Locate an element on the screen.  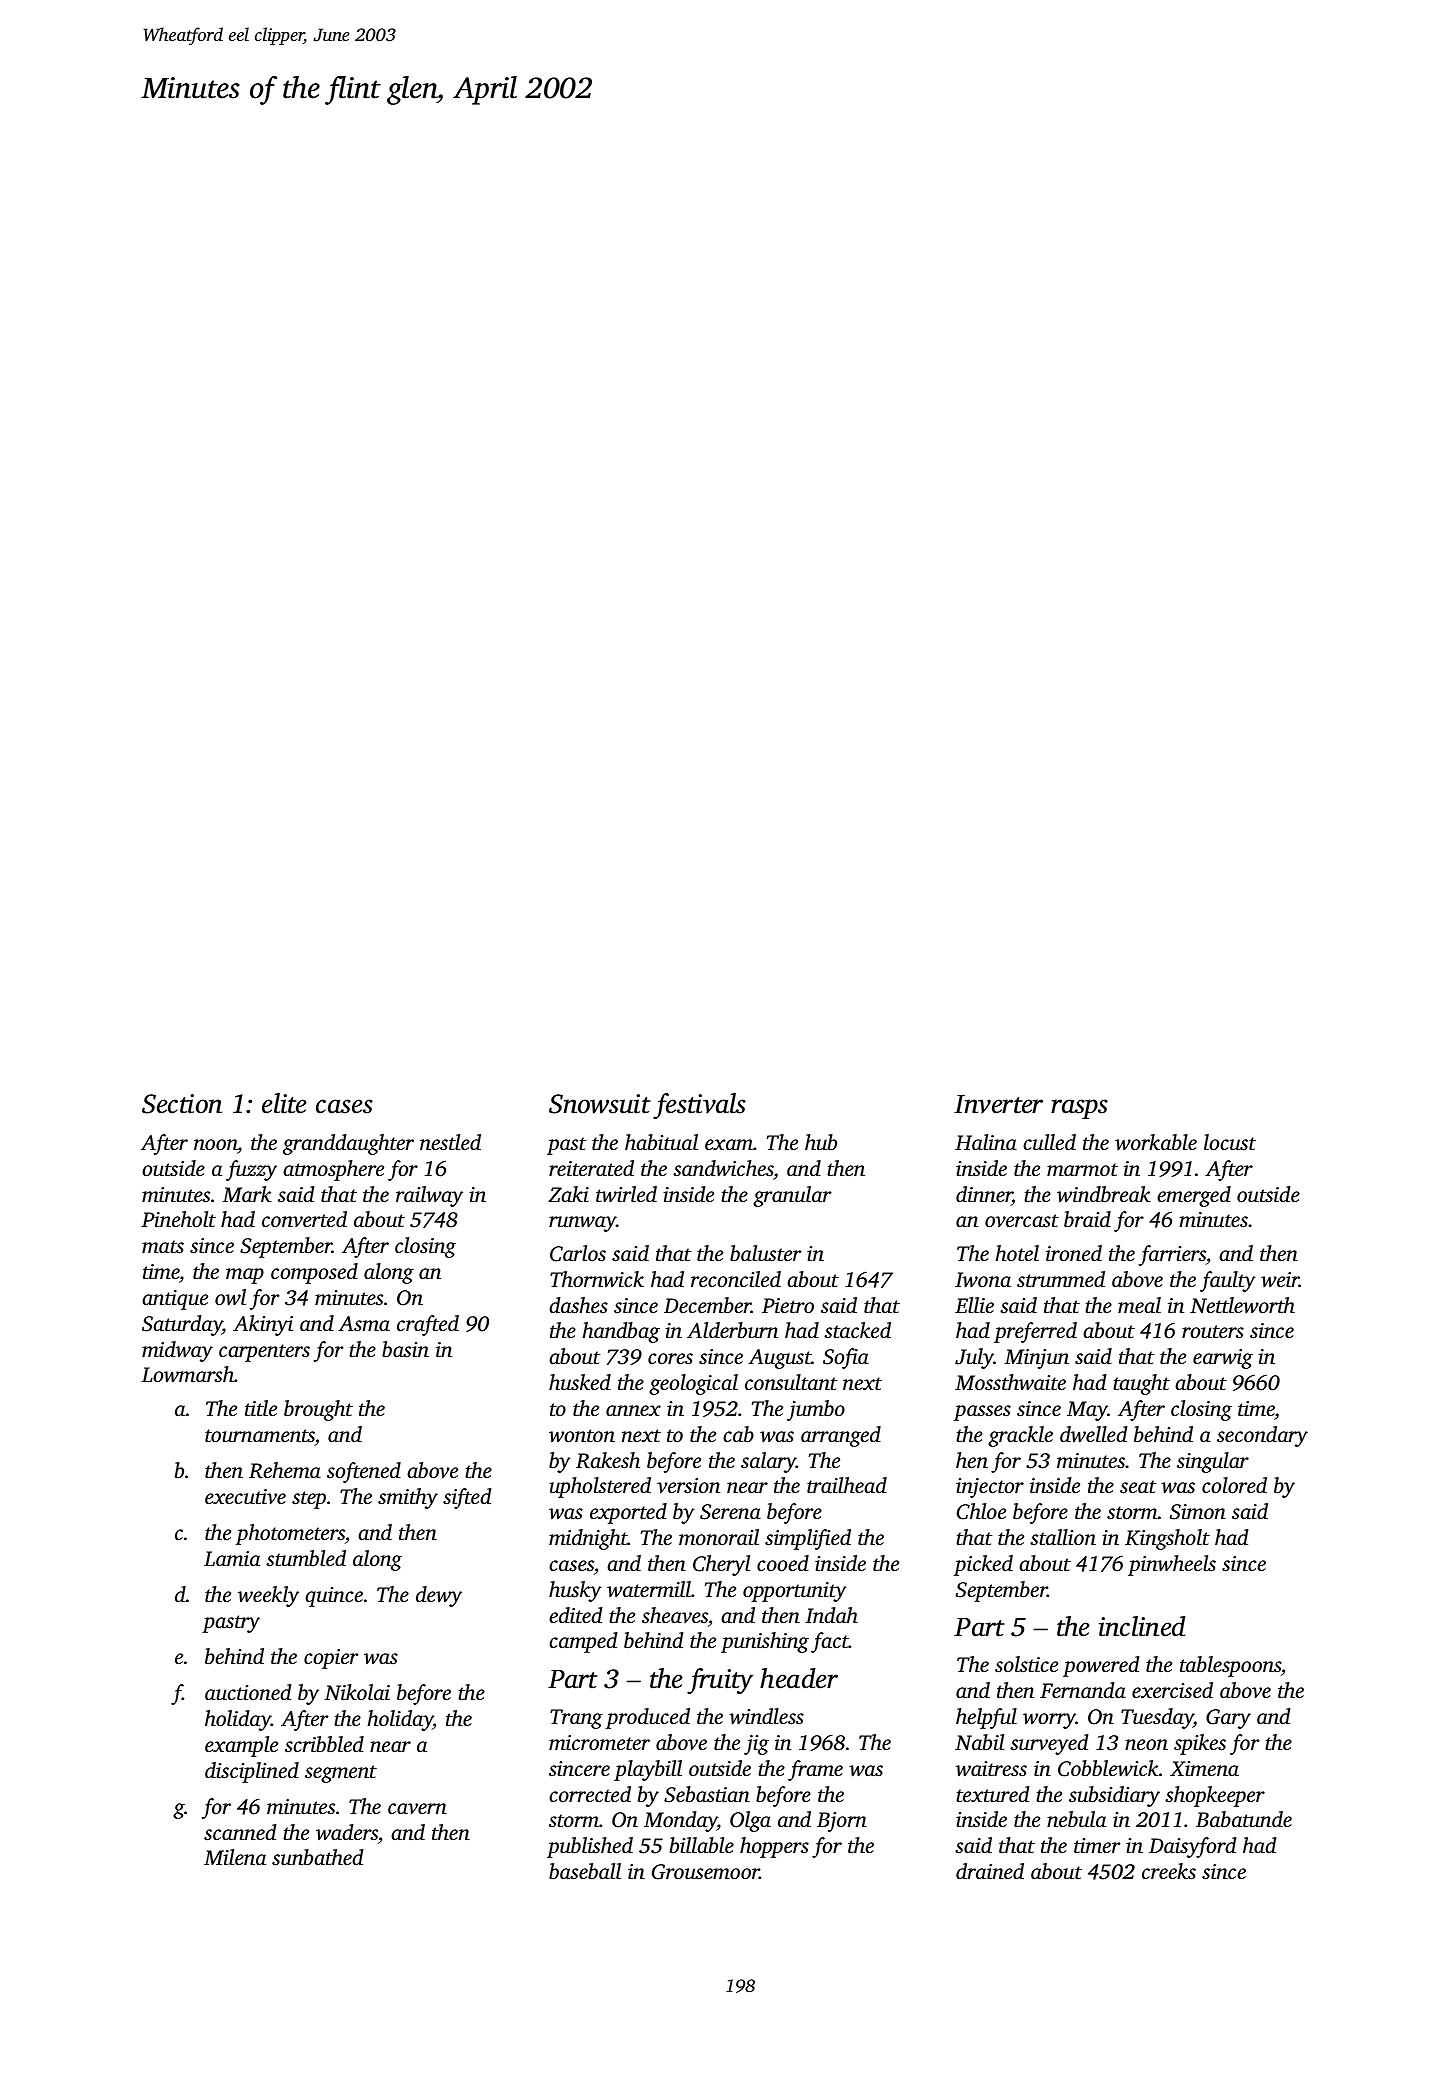
elite is located at coordinates (284, 1103).
